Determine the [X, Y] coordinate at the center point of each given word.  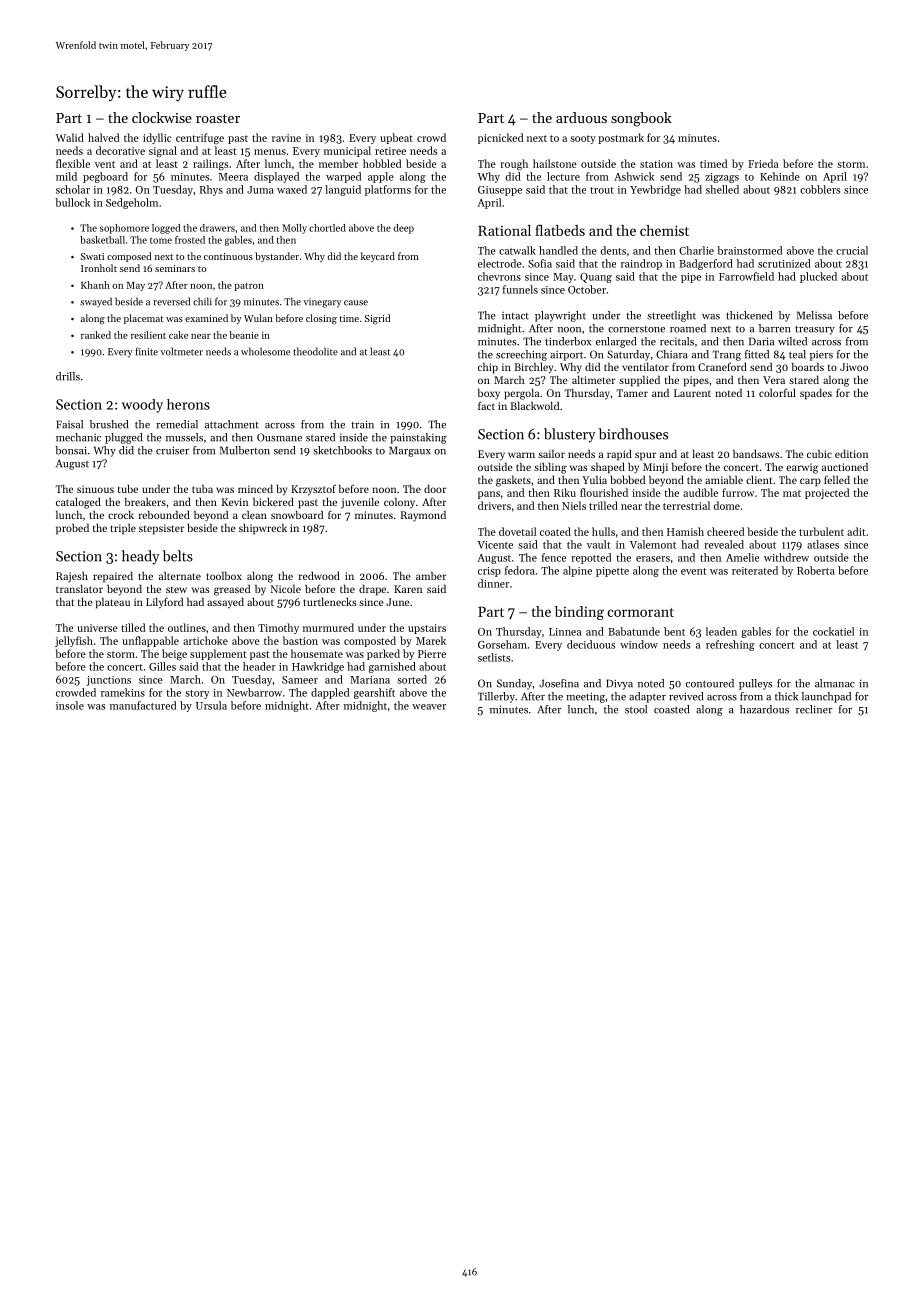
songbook [641, 119]
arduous [581, 117]
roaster [218, 118]
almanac [834, 683]
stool [636, 709]
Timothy [278, 628]
